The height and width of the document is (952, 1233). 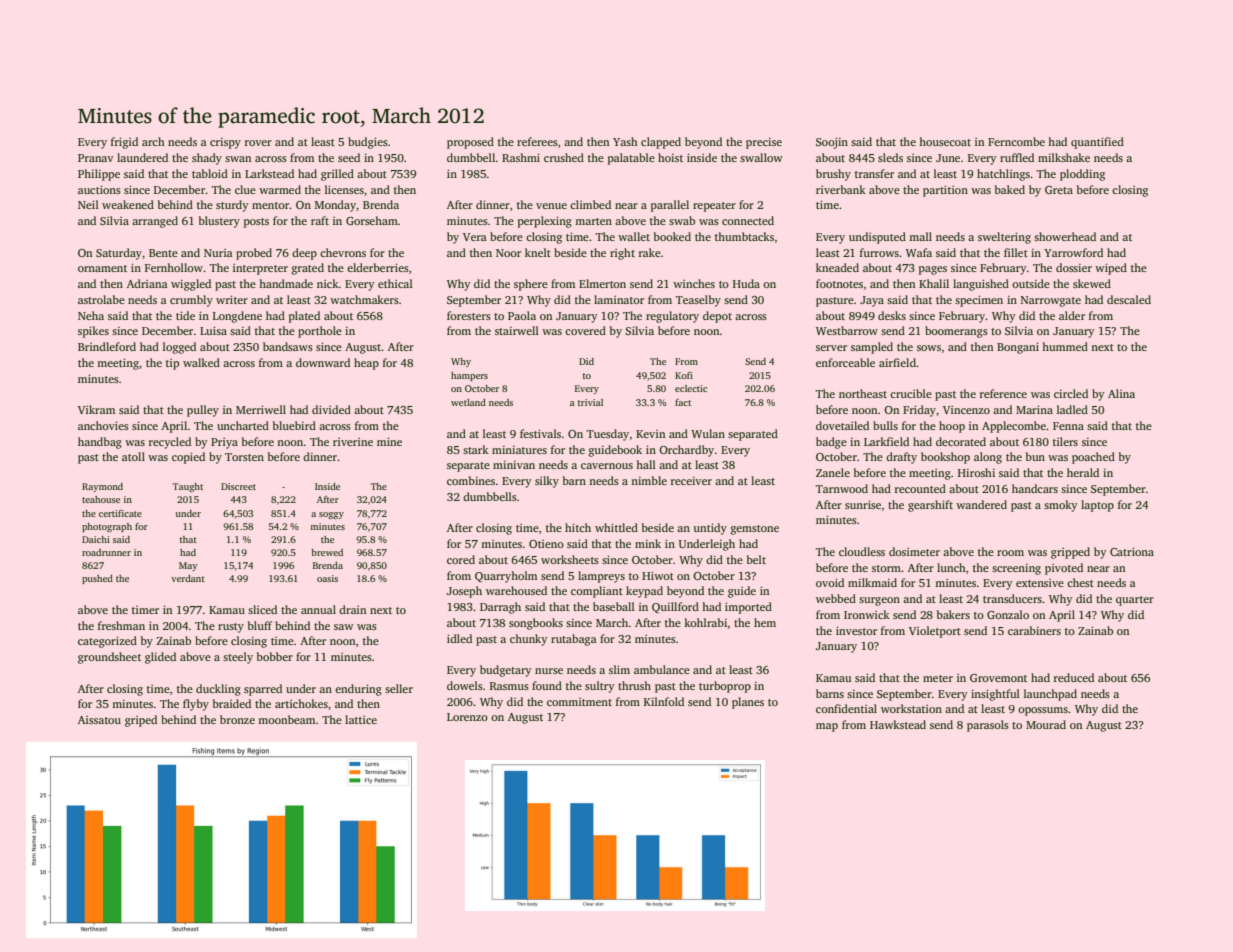 I want to click on trivial, so click(x=590, y=402).
